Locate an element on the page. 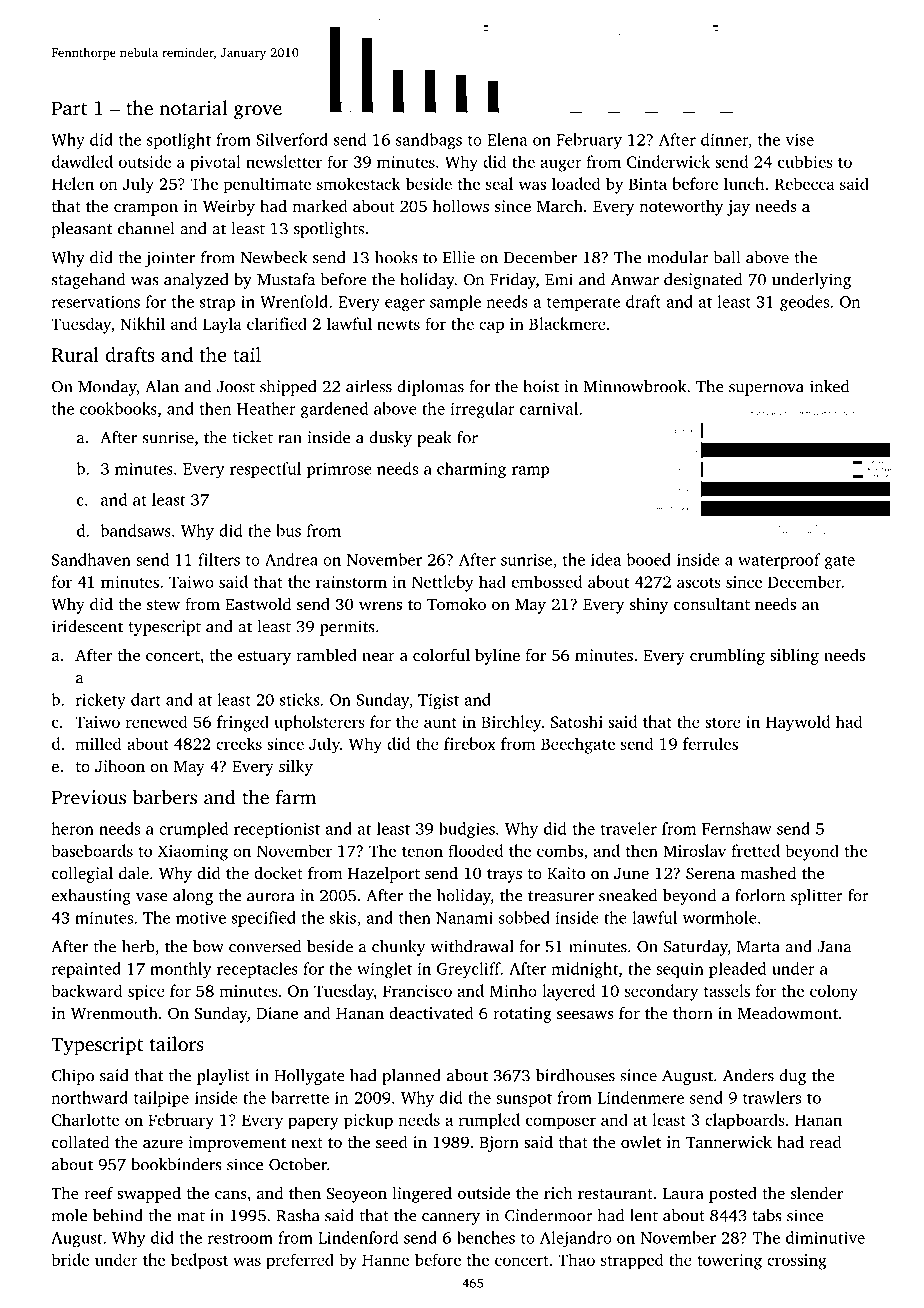 The height and width of the document is (1308, 924). grove is located at coordinates (258, 112).
